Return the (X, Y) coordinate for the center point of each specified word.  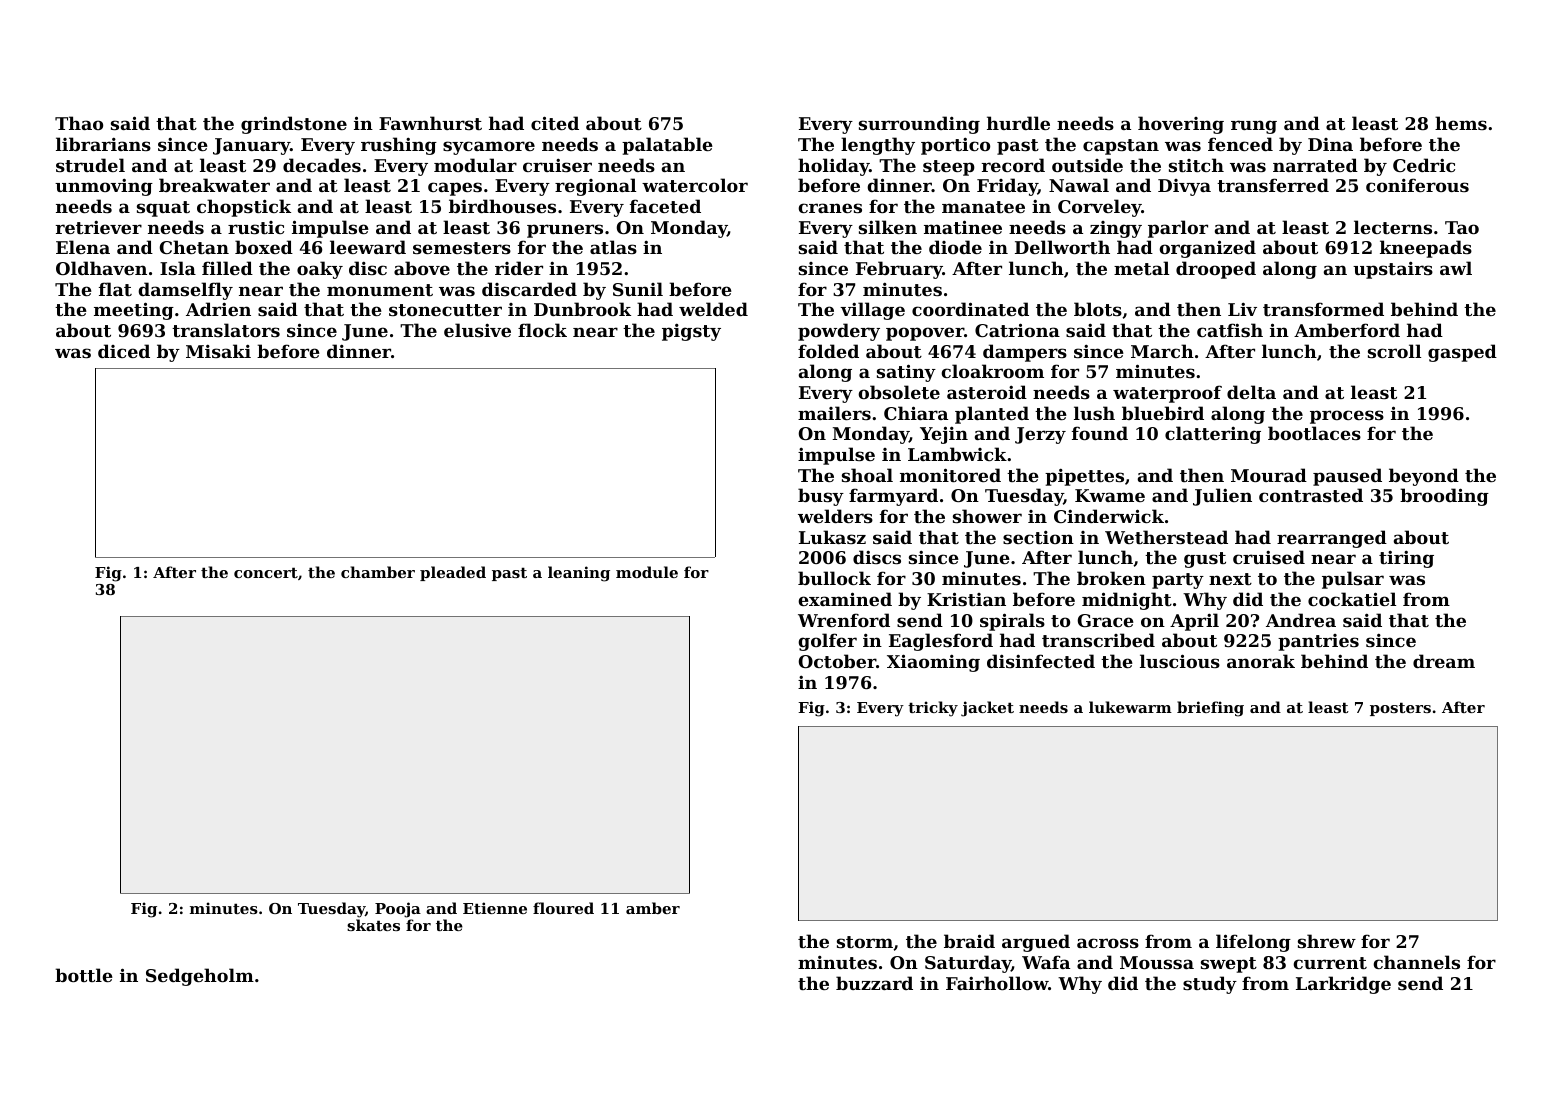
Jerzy (1040, 435)
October (837, 661)
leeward (368, 247)
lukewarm (1130, 707)
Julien (1222, 497)
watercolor (695, 185)
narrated (1315, 165)
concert (266, 572)
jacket (987, 709)
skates (373, 925)
